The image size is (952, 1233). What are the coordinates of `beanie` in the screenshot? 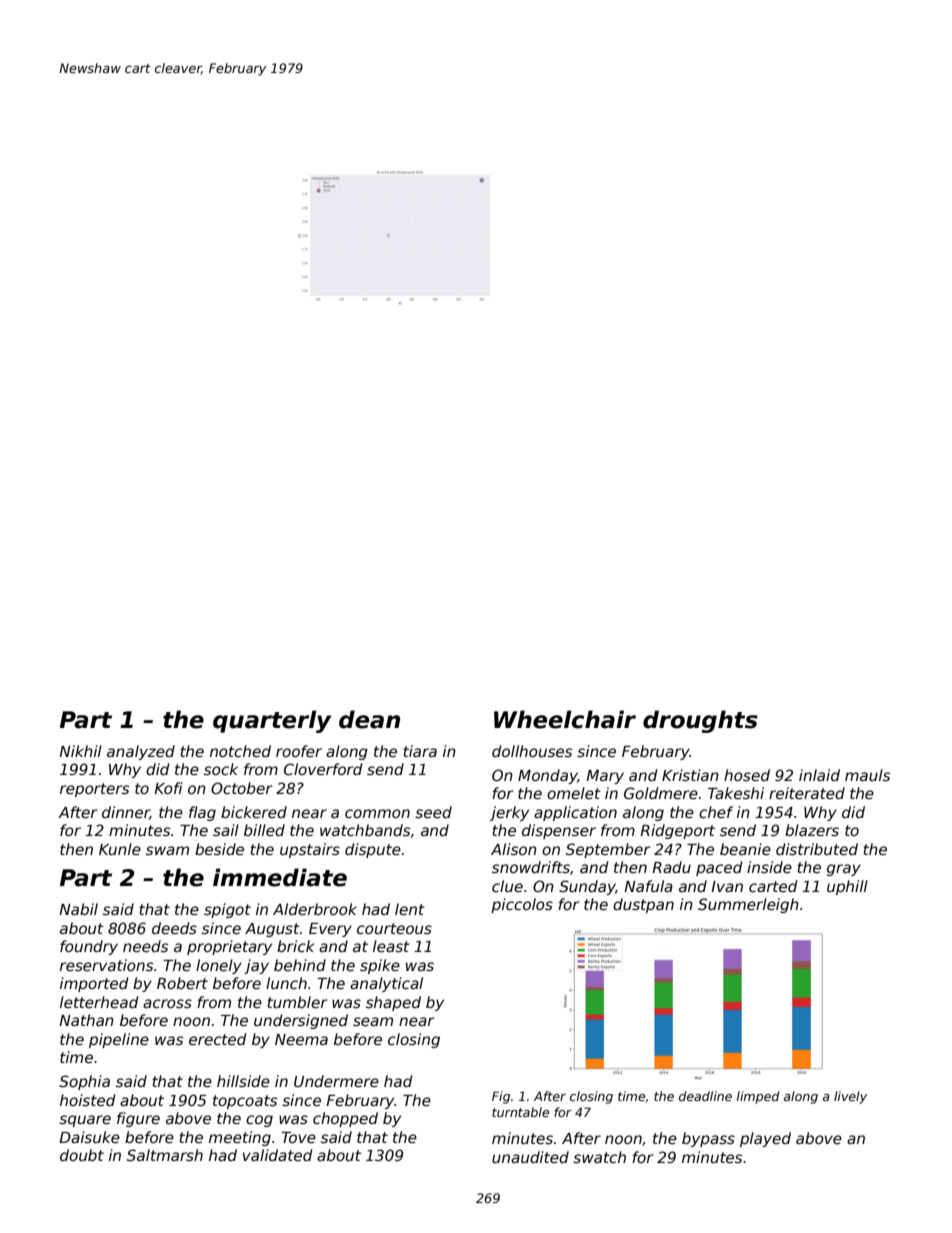 It's located at (745, 849).
